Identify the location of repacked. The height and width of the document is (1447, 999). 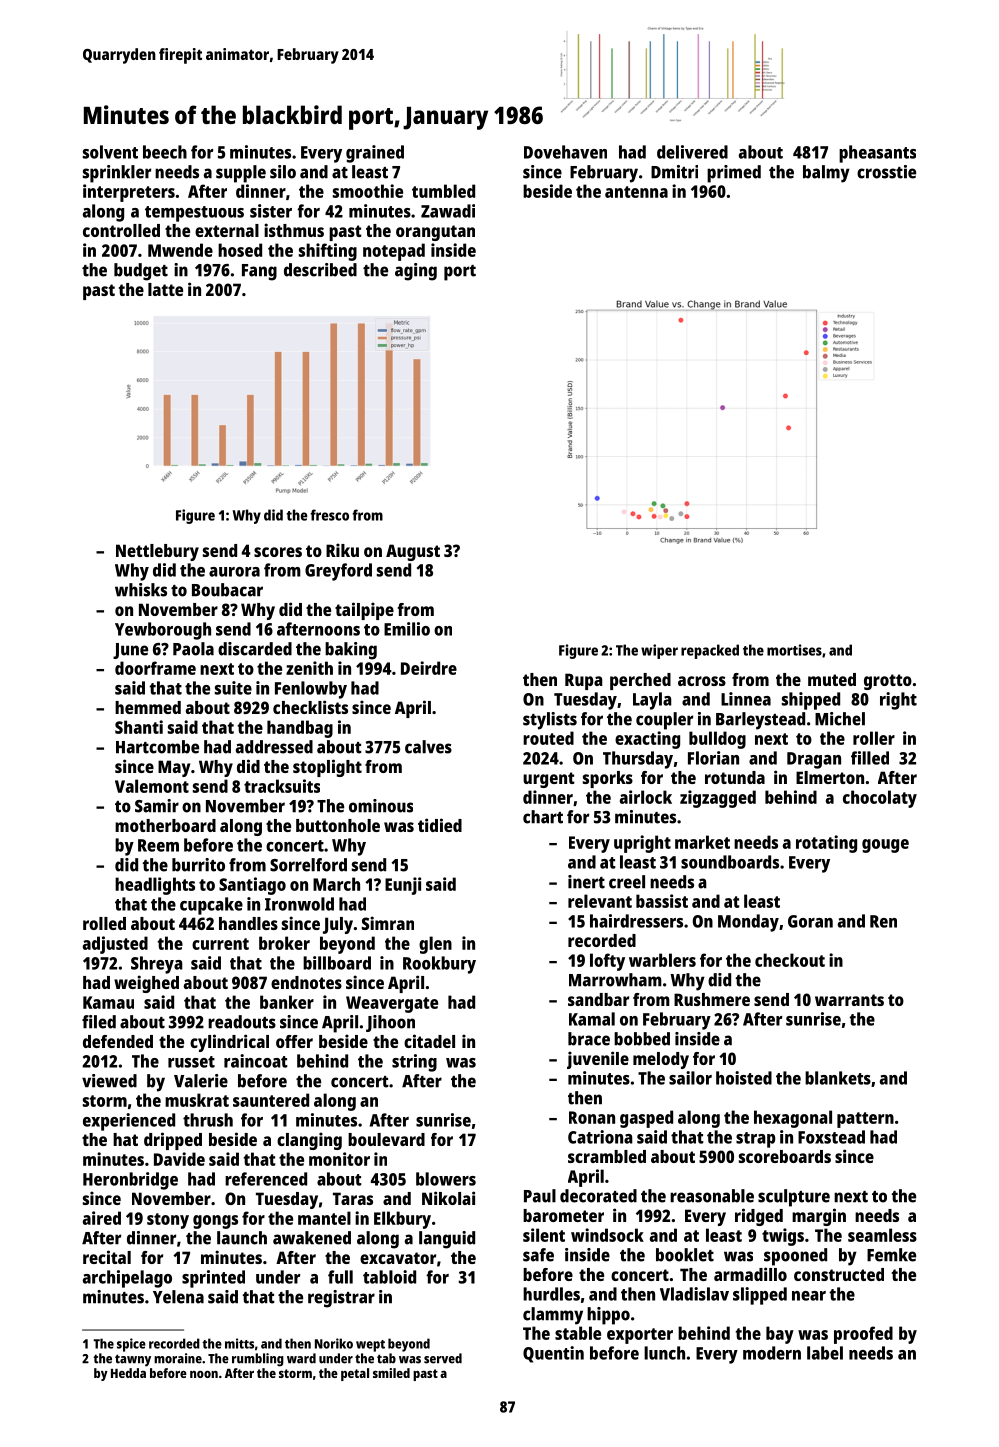
(710, 651).
